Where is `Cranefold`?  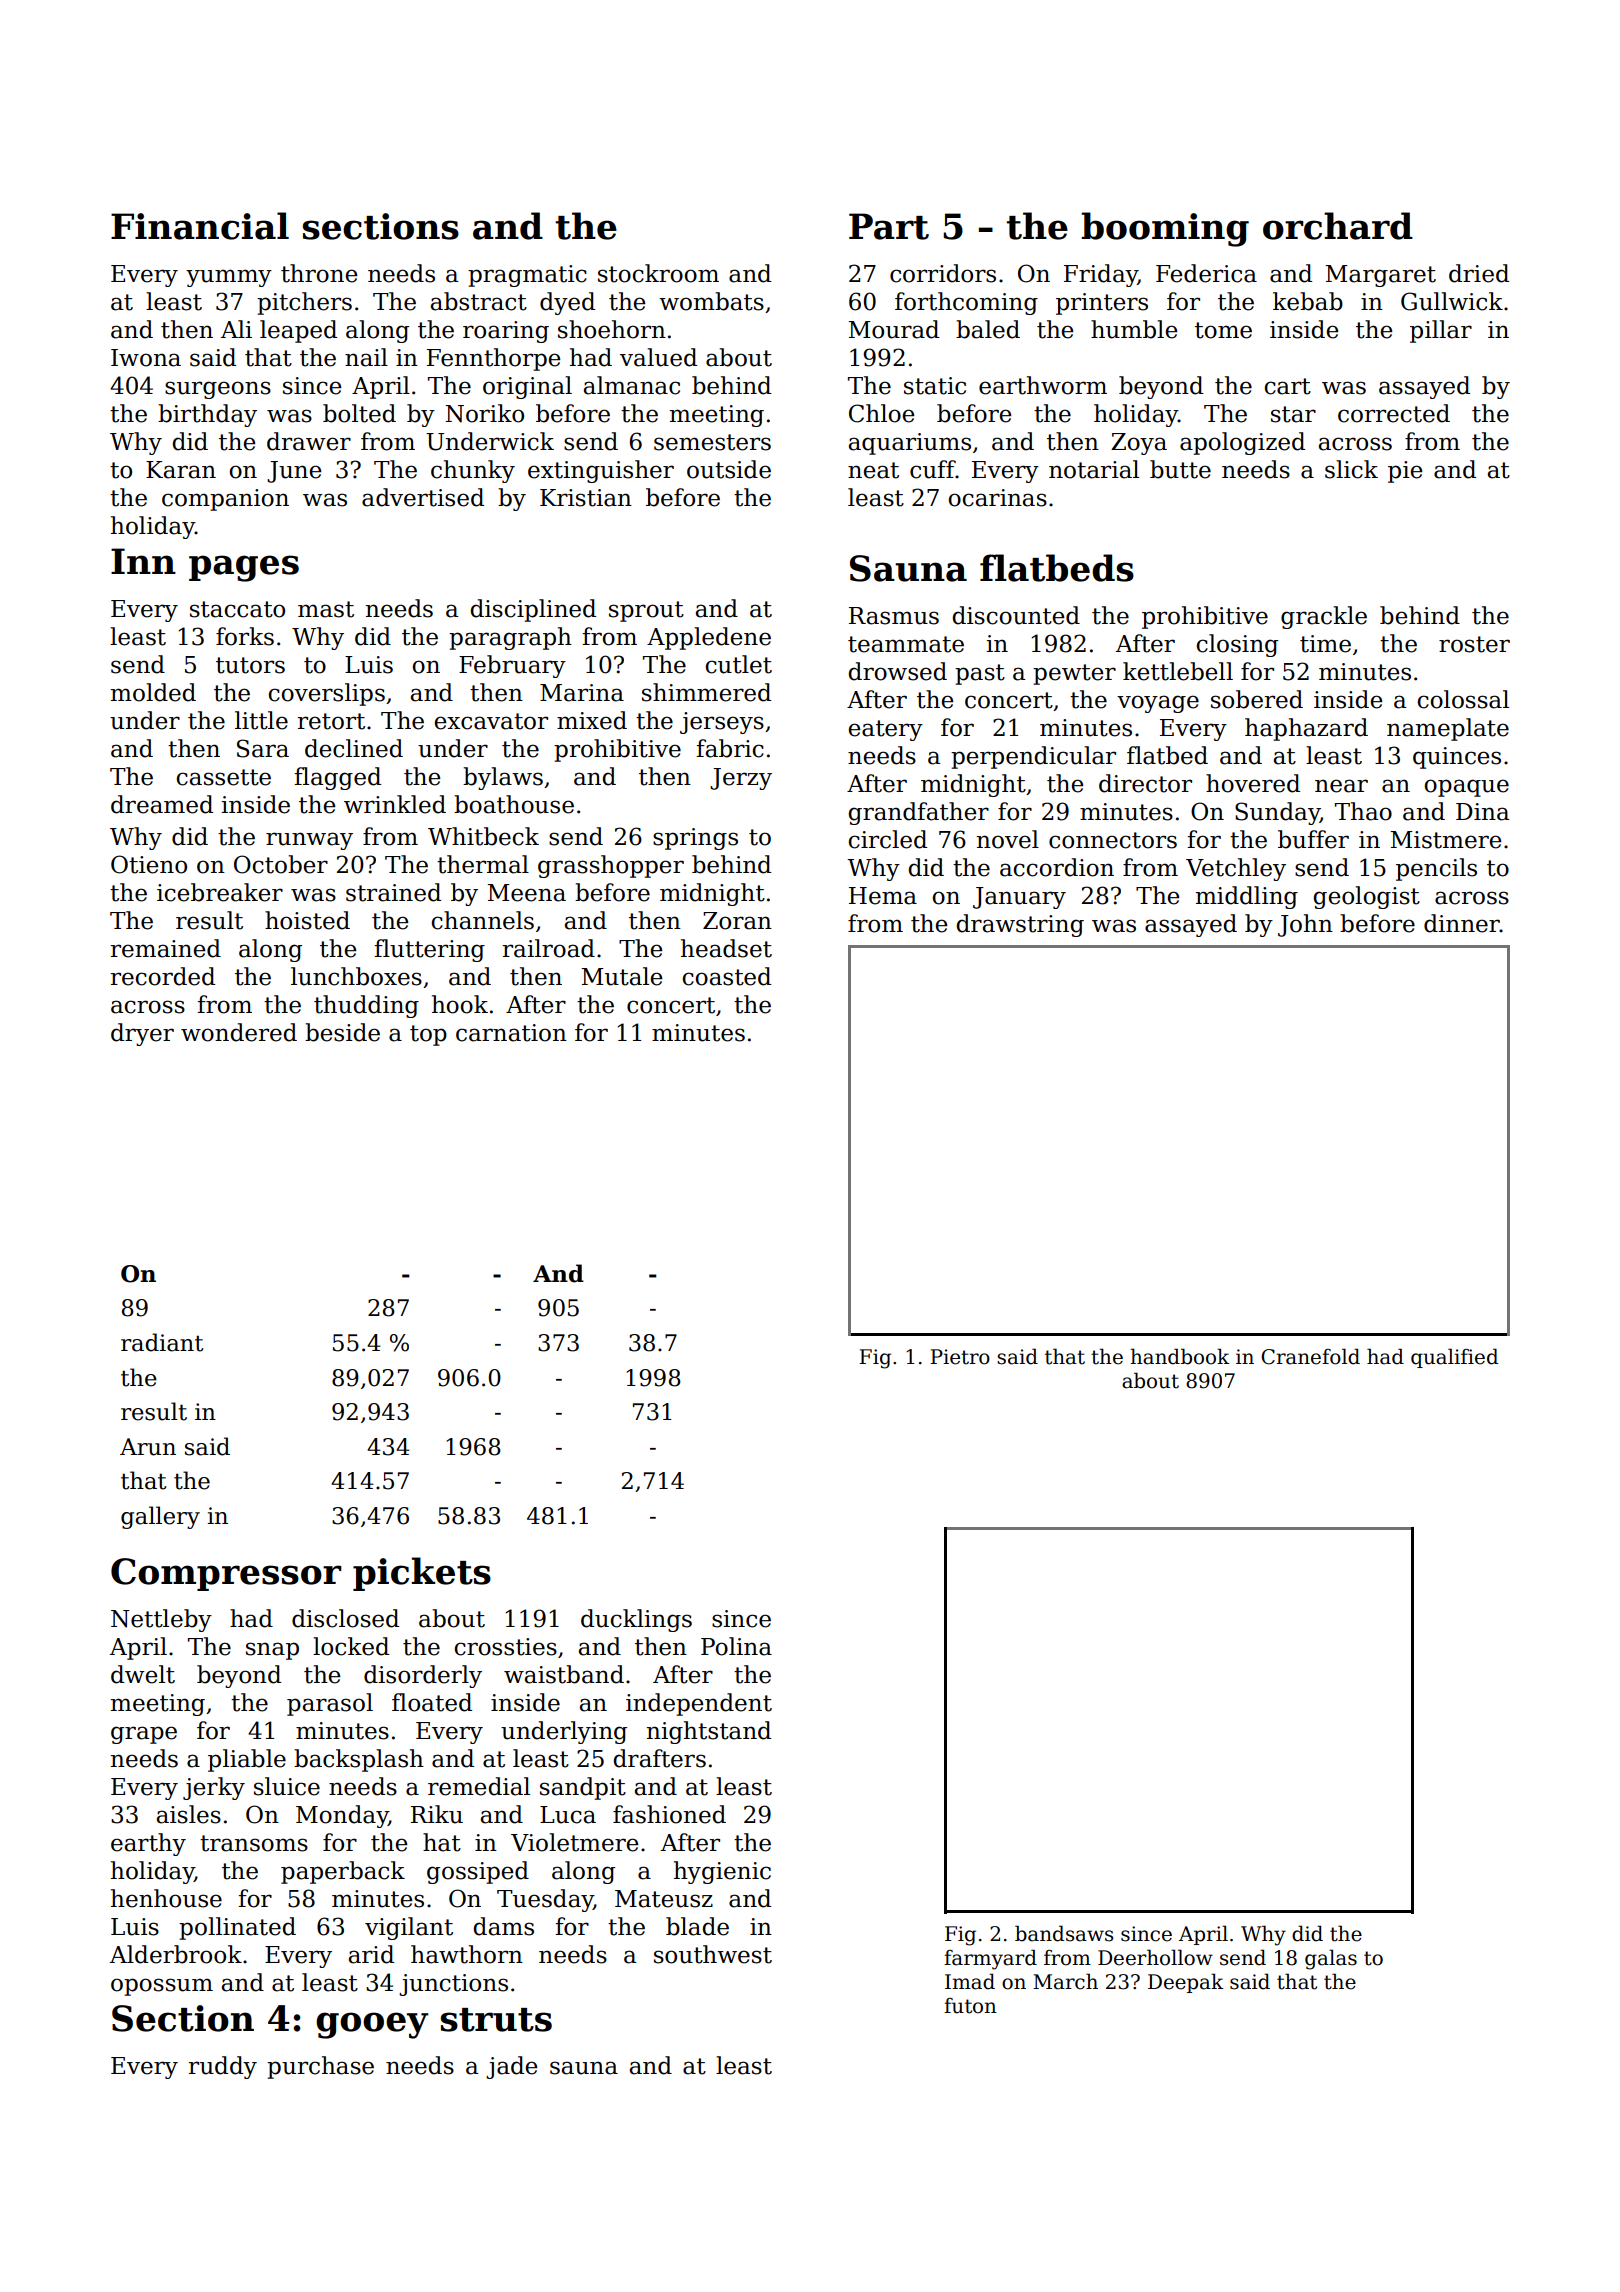
Cranefold is located at coordinates (1310, 1356).
